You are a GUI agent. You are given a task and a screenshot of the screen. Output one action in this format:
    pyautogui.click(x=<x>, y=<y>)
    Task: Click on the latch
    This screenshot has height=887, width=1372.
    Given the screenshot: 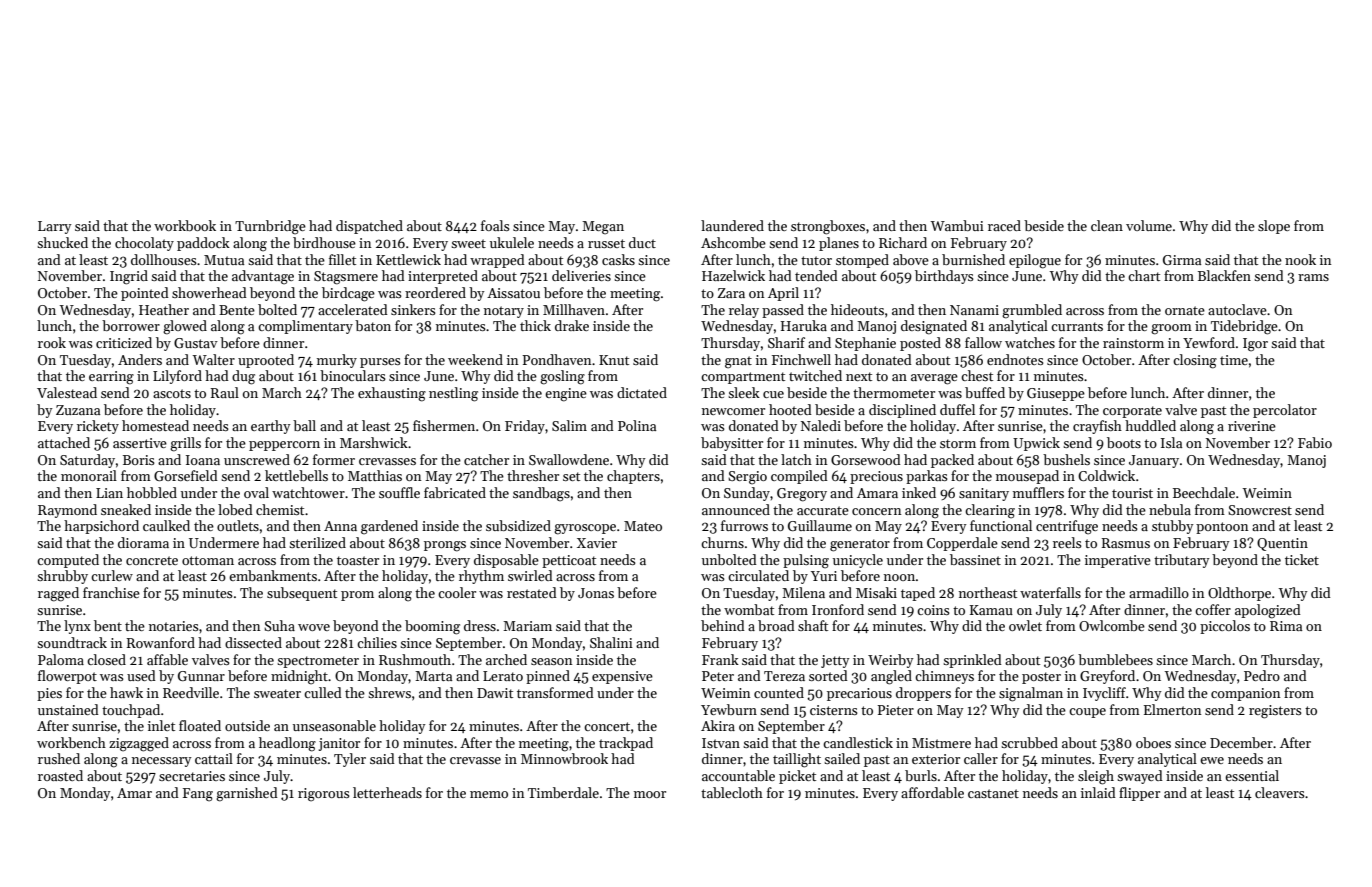 What is the action you would take?
    pyautogui.click(x=796, y=459)
